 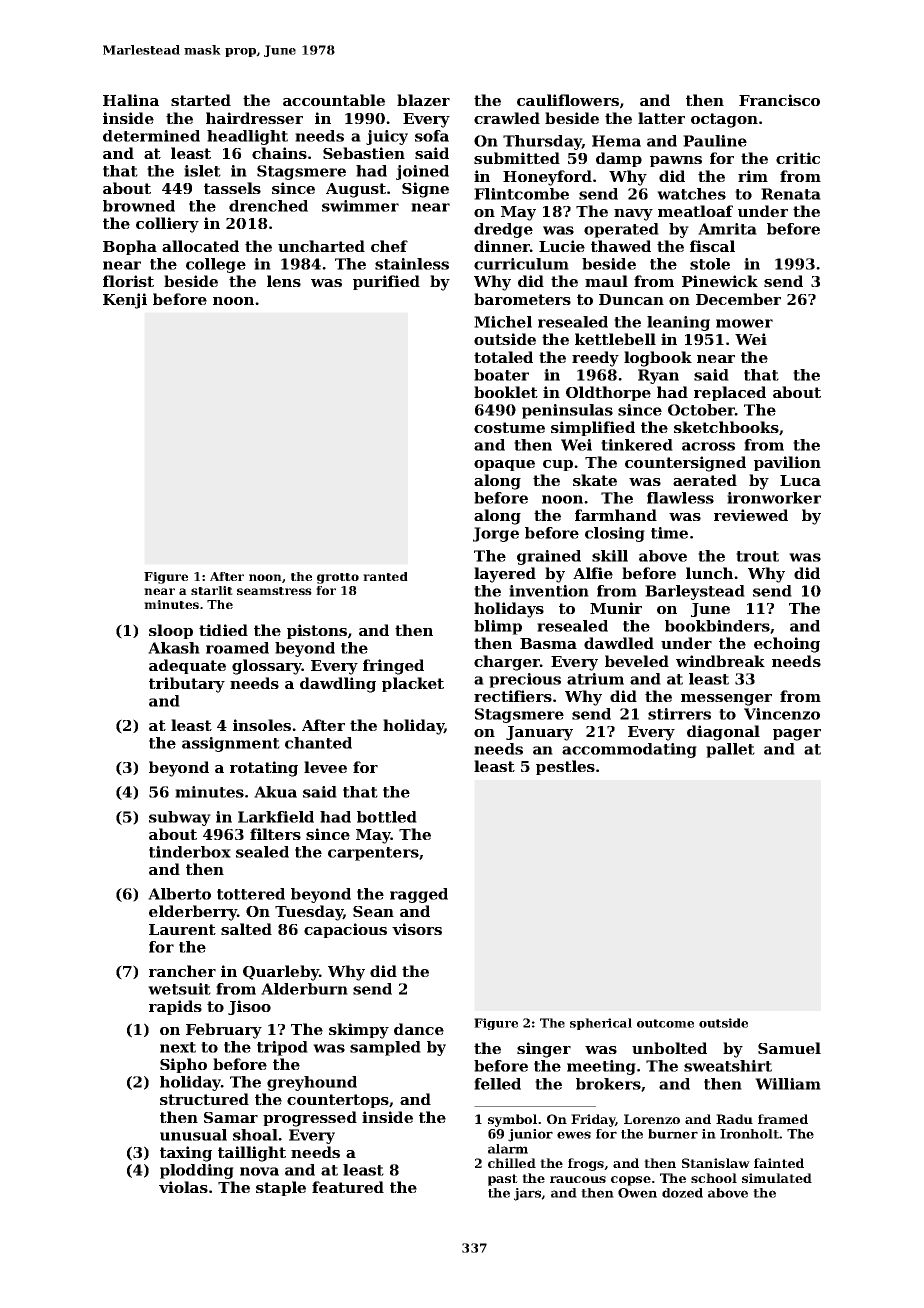 What do you see at coordinates (423, 100) in the document?
I see `blazer` at bounding box center [423, 100].
